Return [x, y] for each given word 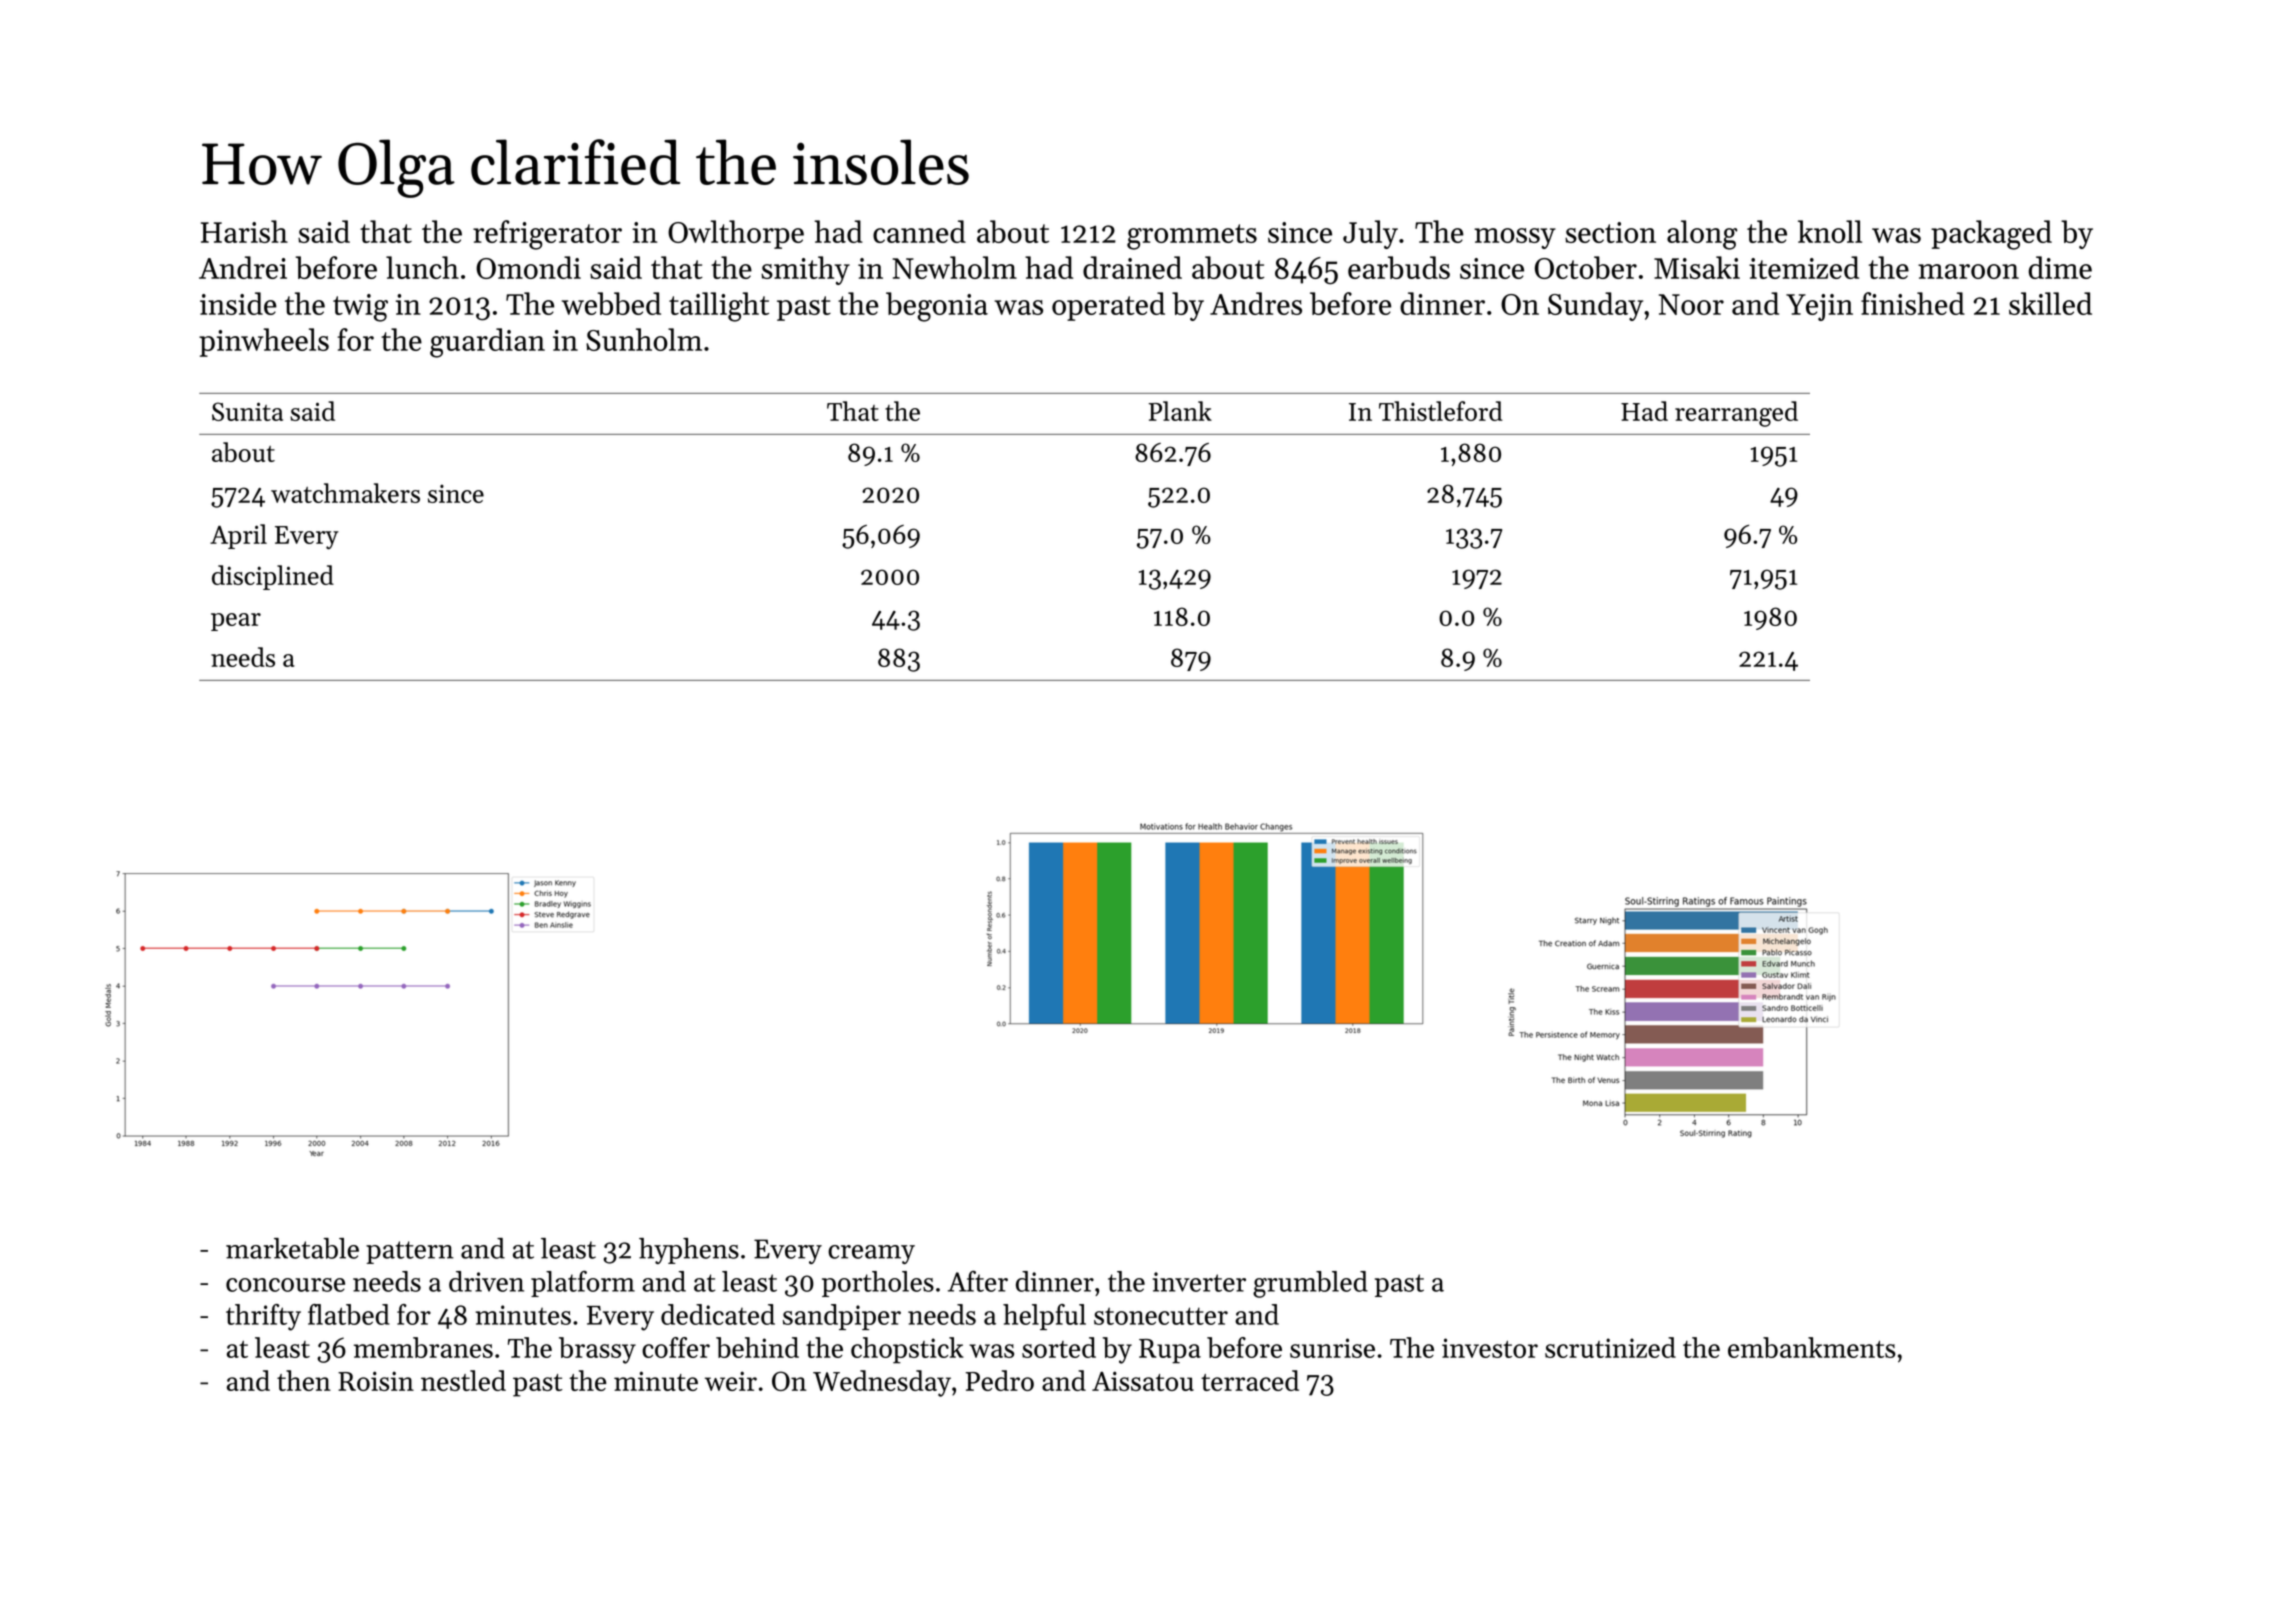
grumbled [1310, 1284]
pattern [410, 1252]
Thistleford [1441, 411]
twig [360, 308]
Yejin [1819, 307]
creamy [871, 1254]
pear [236, 622]
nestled [463, 1380]
